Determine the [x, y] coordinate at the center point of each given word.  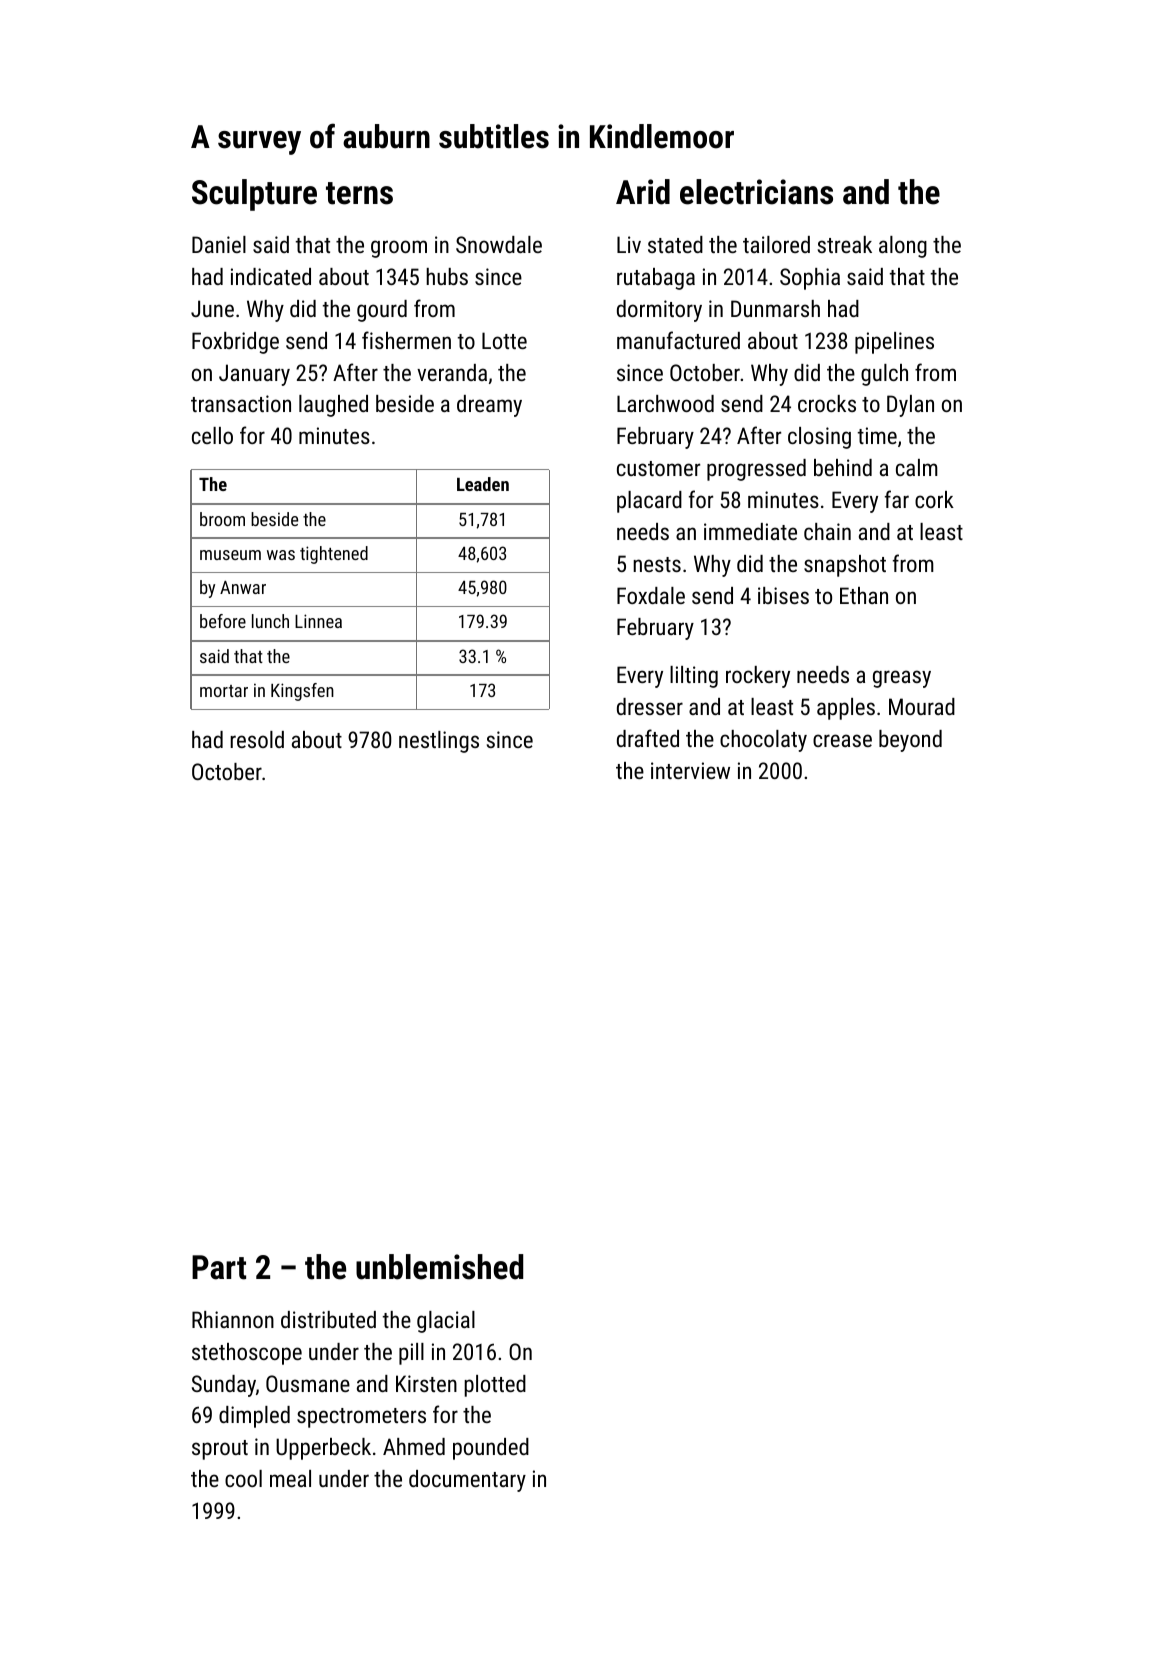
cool [243, 1478]
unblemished [439, 1267]
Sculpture [254, 195]
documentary [467, 1481]
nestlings [439, 742]
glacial [446, 1322]
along [903, 247]
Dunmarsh [775, 308]
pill [411, 1354]
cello [212, 435]
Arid [643, 192]
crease [842, 740]
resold [257, 739]
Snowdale [499, 244]
